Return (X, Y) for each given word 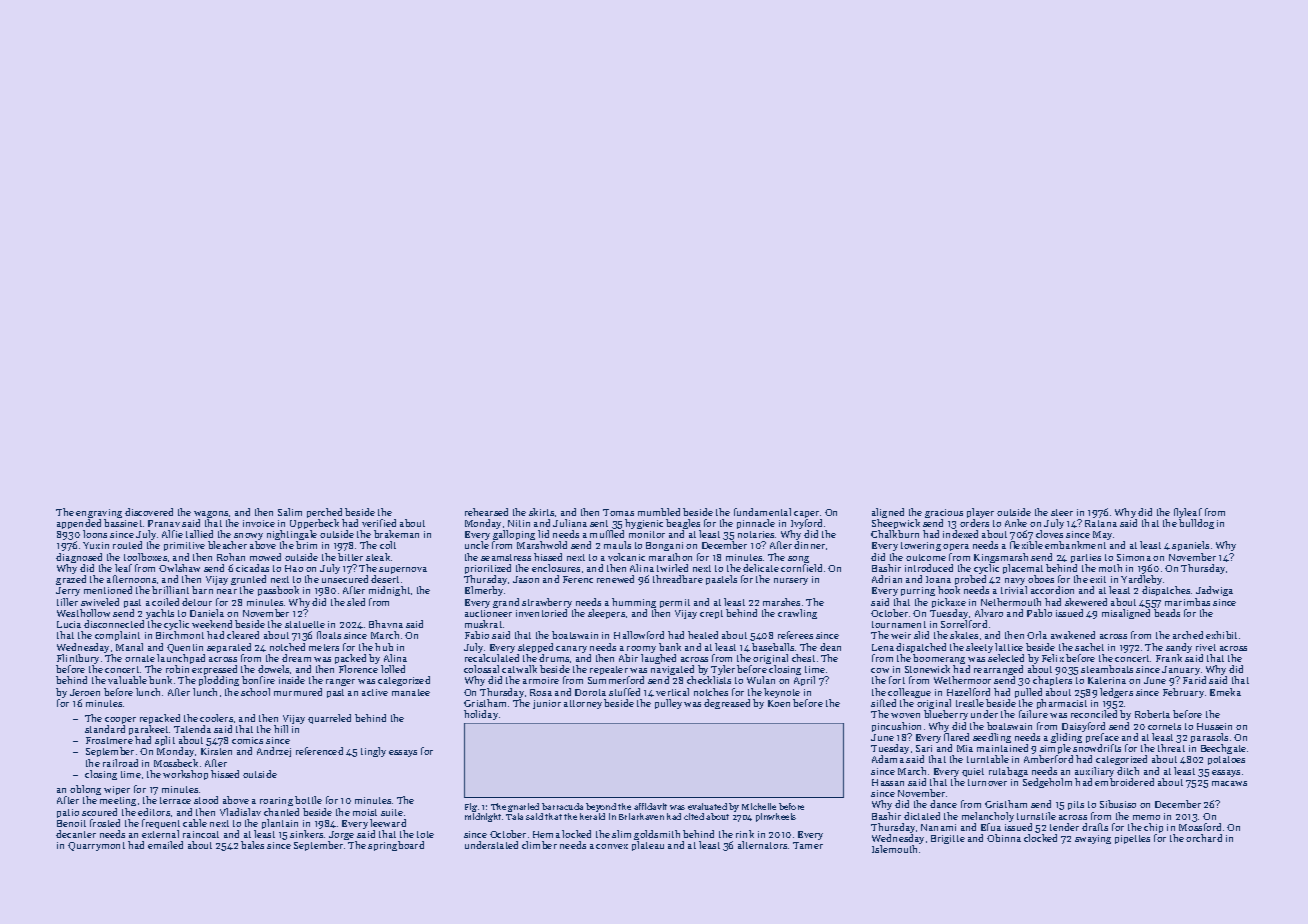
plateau (648, 846)
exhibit (1221, 635)
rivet (1206, 647)
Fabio (477, 635)
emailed (165, 845)
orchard (1204, 838)
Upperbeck (314, 524)
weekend (212, 624)
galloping (514, 535)
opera (956, 547)
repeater (609, 670)
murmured (298, 692)
